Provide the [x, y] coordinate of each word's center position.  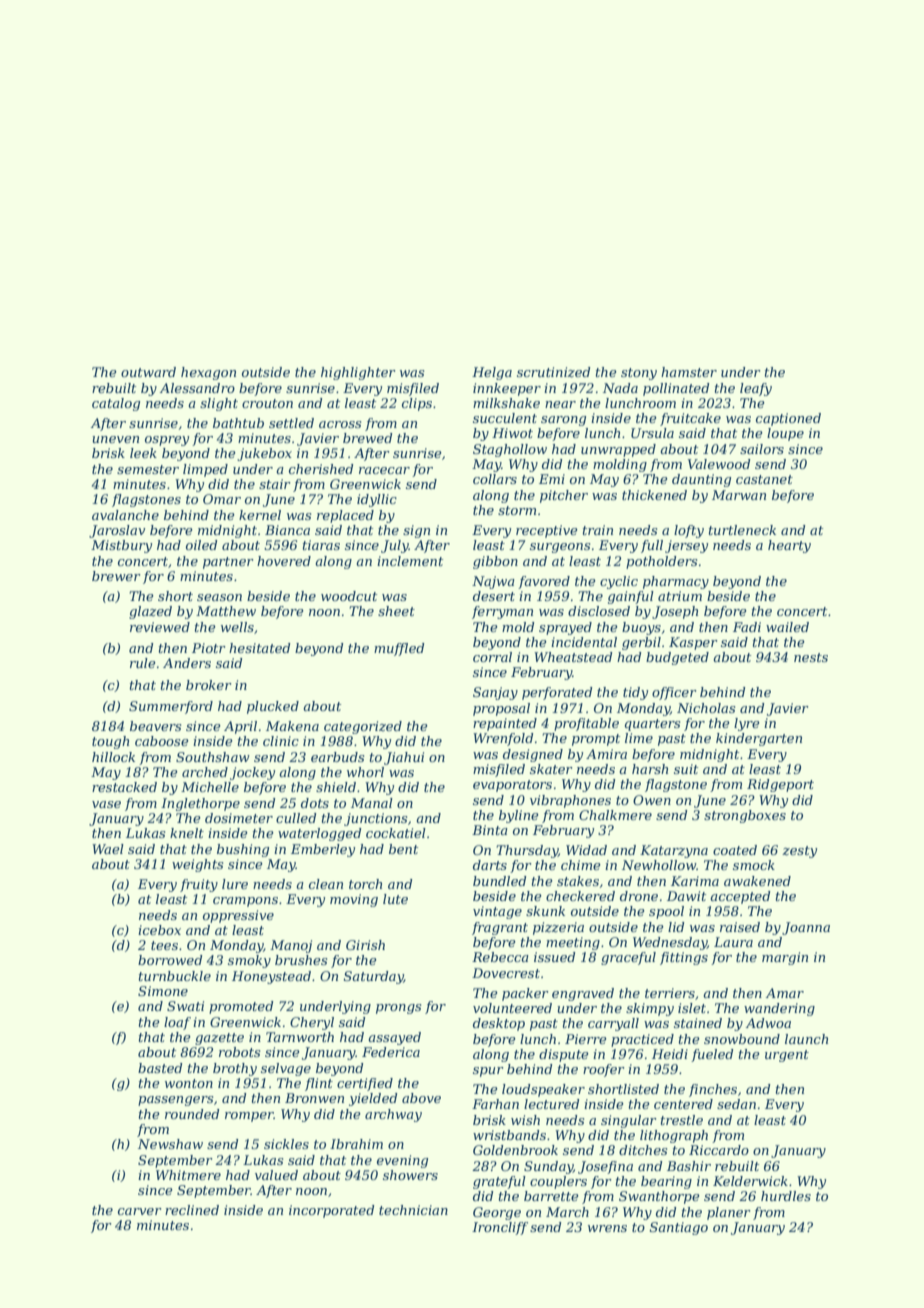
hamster [689, 372]
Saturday [374, 977]
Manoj [291, 946]
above [421, 1098]
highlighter [358, 373]
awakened [757, 881]
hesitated [260, 648]
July [395, 546]
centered [683, 1104]
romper [249, 1117]
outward [148, 372]
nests [811, 657]
